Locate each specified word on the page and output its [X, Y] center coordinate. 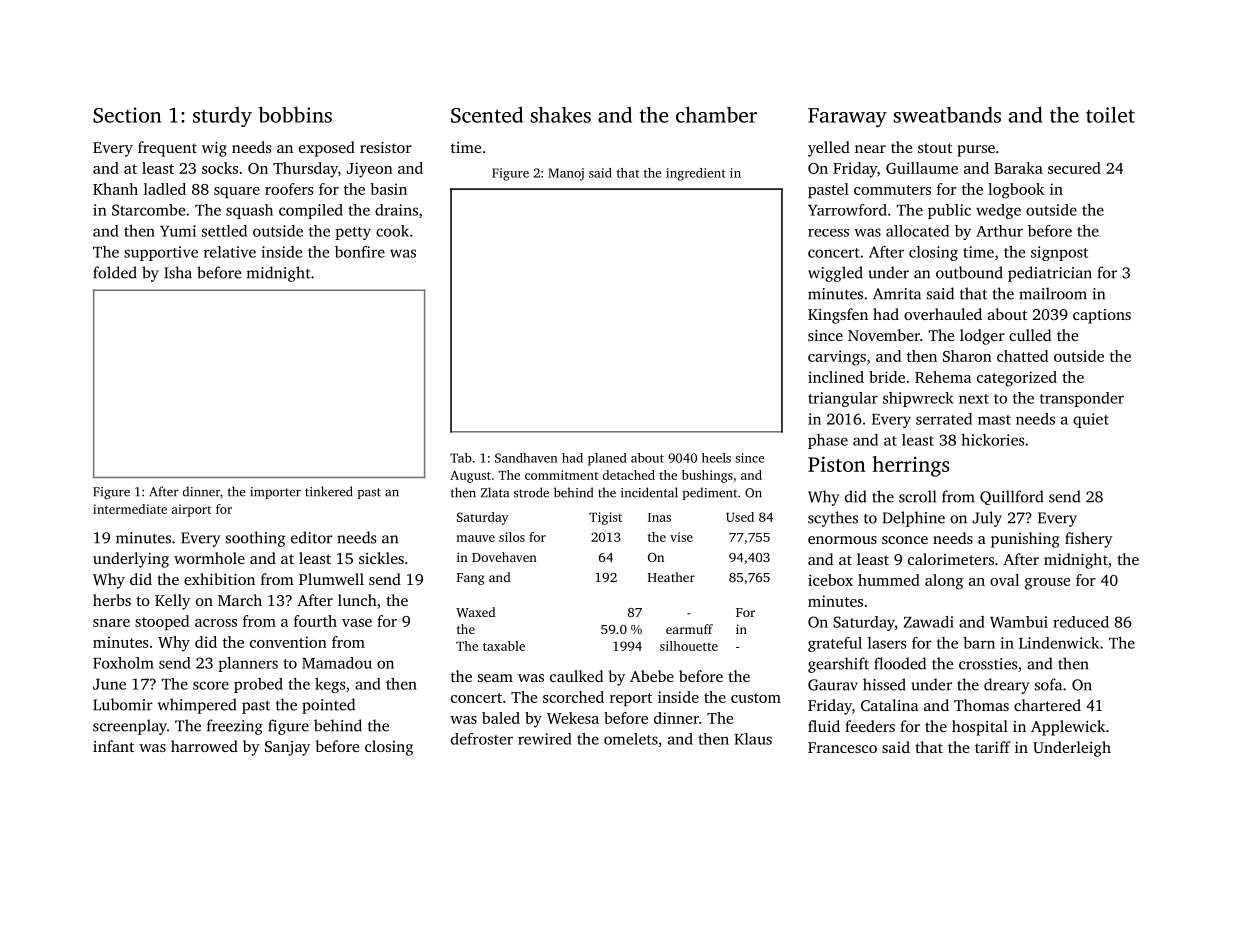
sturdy [222, 117]
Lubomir [123, 704]
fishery [1089, 540]
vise [681, 537]
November [884, 335]
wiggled [835, 274]
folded [115, 272]
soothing [255, 539]
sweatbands [947, 115]
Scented [487, 115]
